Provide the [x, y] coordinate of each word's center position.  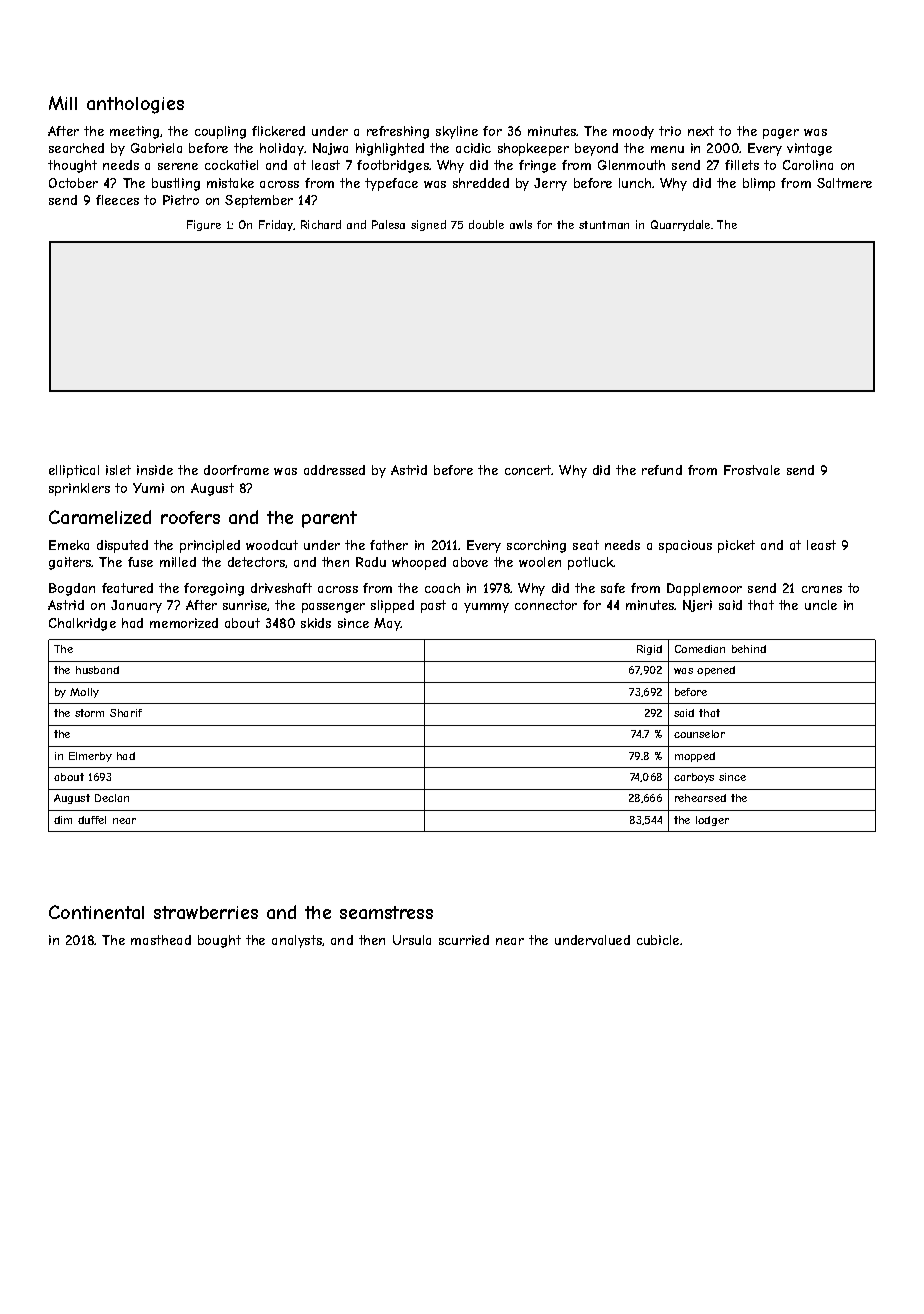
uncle [821, 605]
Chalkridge [82, 624]
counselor [699, 734]
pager [781, 134]
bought [219, 941]
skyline [457, 132]
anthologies [135, 105]
